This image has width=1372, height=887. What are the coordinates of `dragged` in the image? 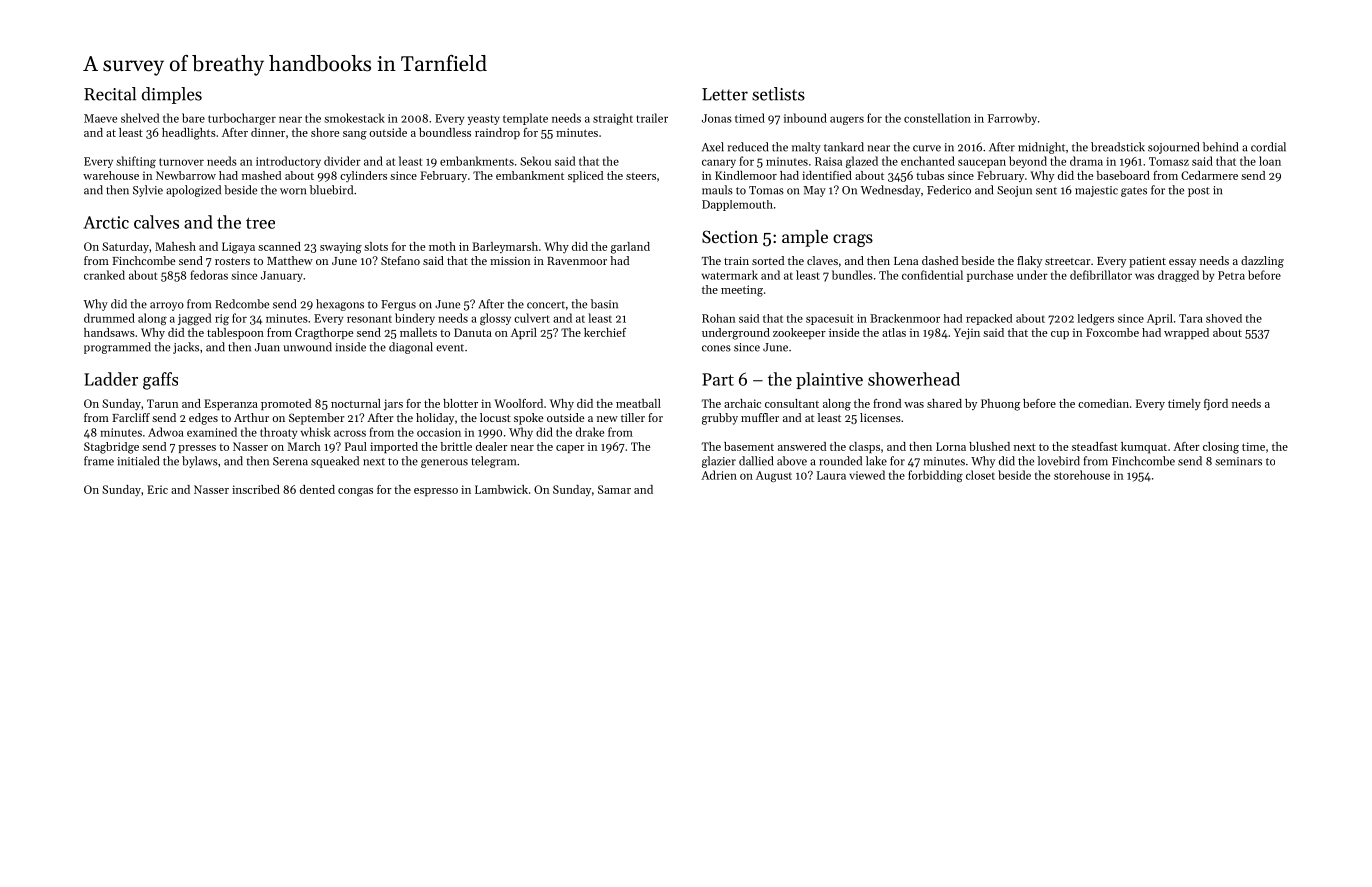 It's located at (1178, 276).
